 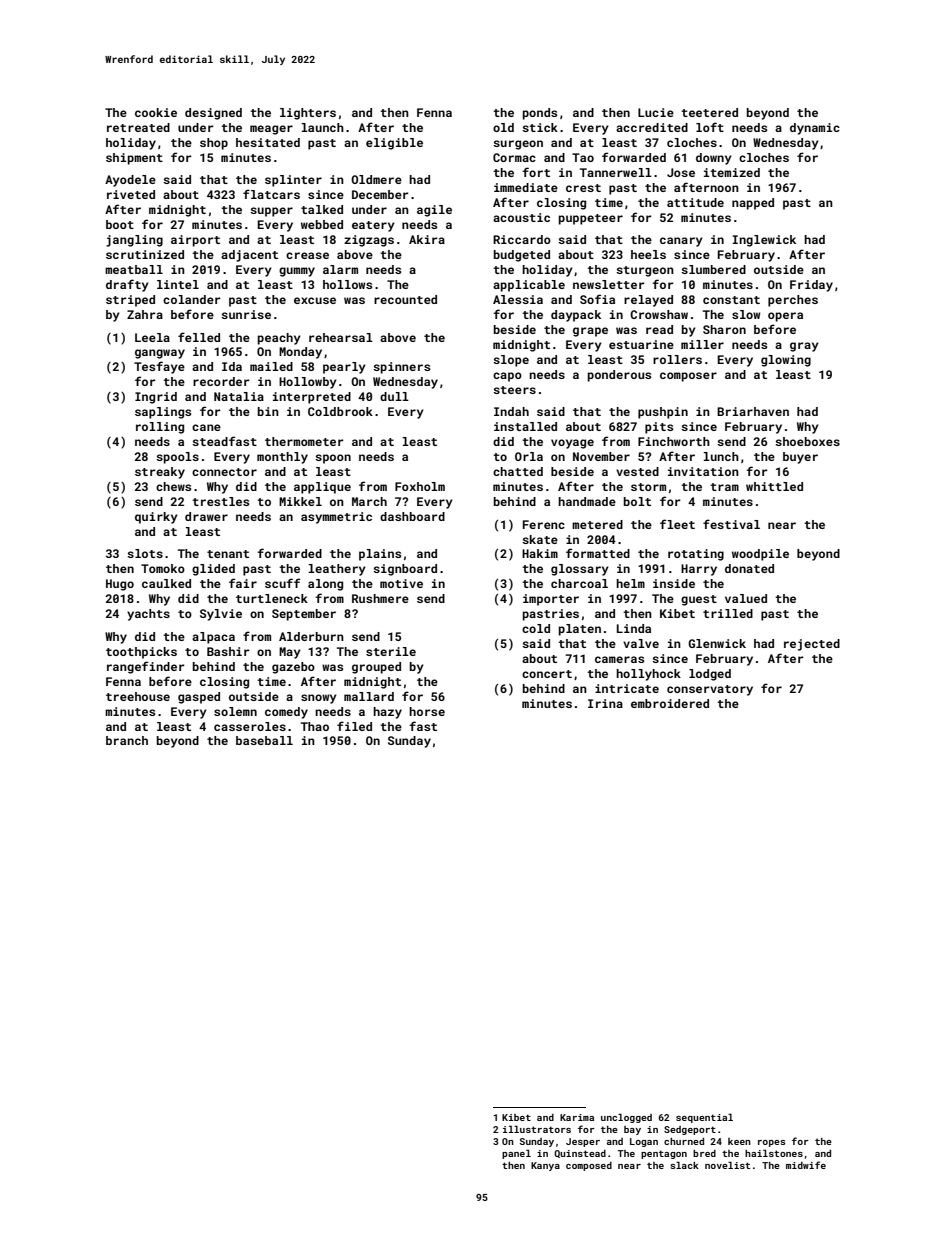 What do you see at coordinates (516, 1154) in the screenshot?
I see `panel` at bounding box center [516, 1154].
